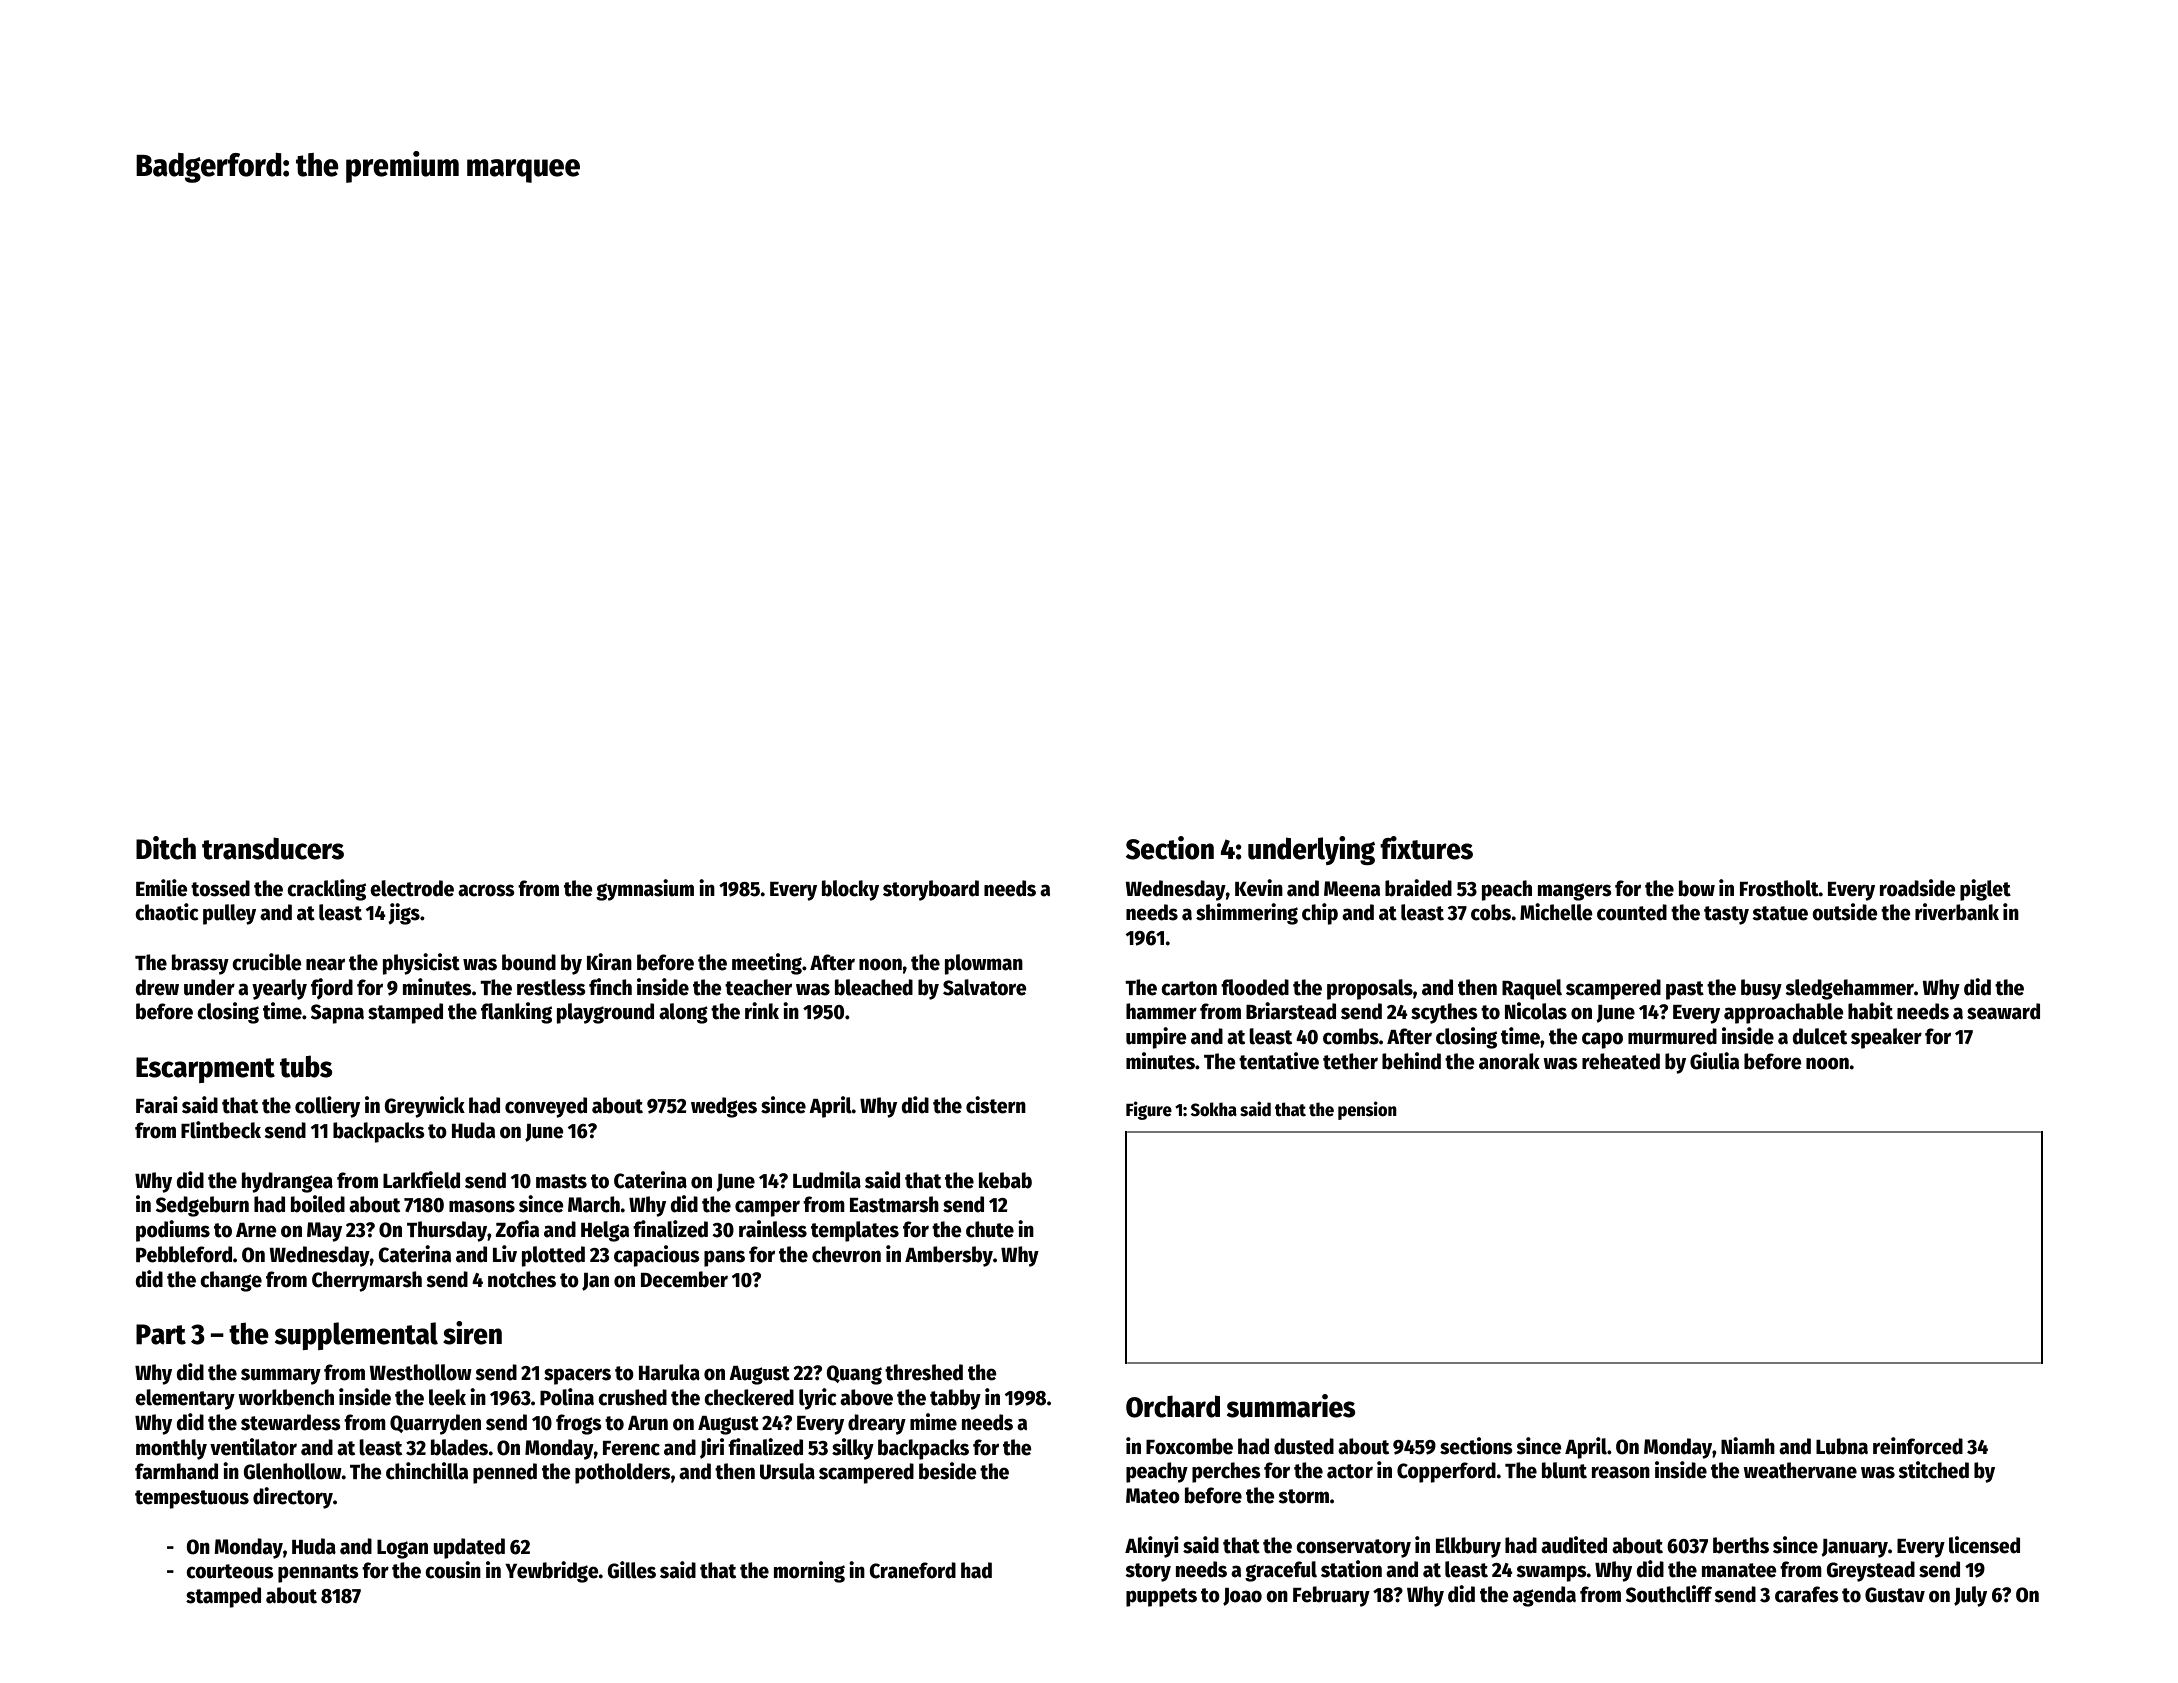 The height and width of the screenshot is (1683, 2178). What do you see at coordinates (2003, 1011) in the screenshot?
I see `seaward` at bounding box center [2003, 1011].
